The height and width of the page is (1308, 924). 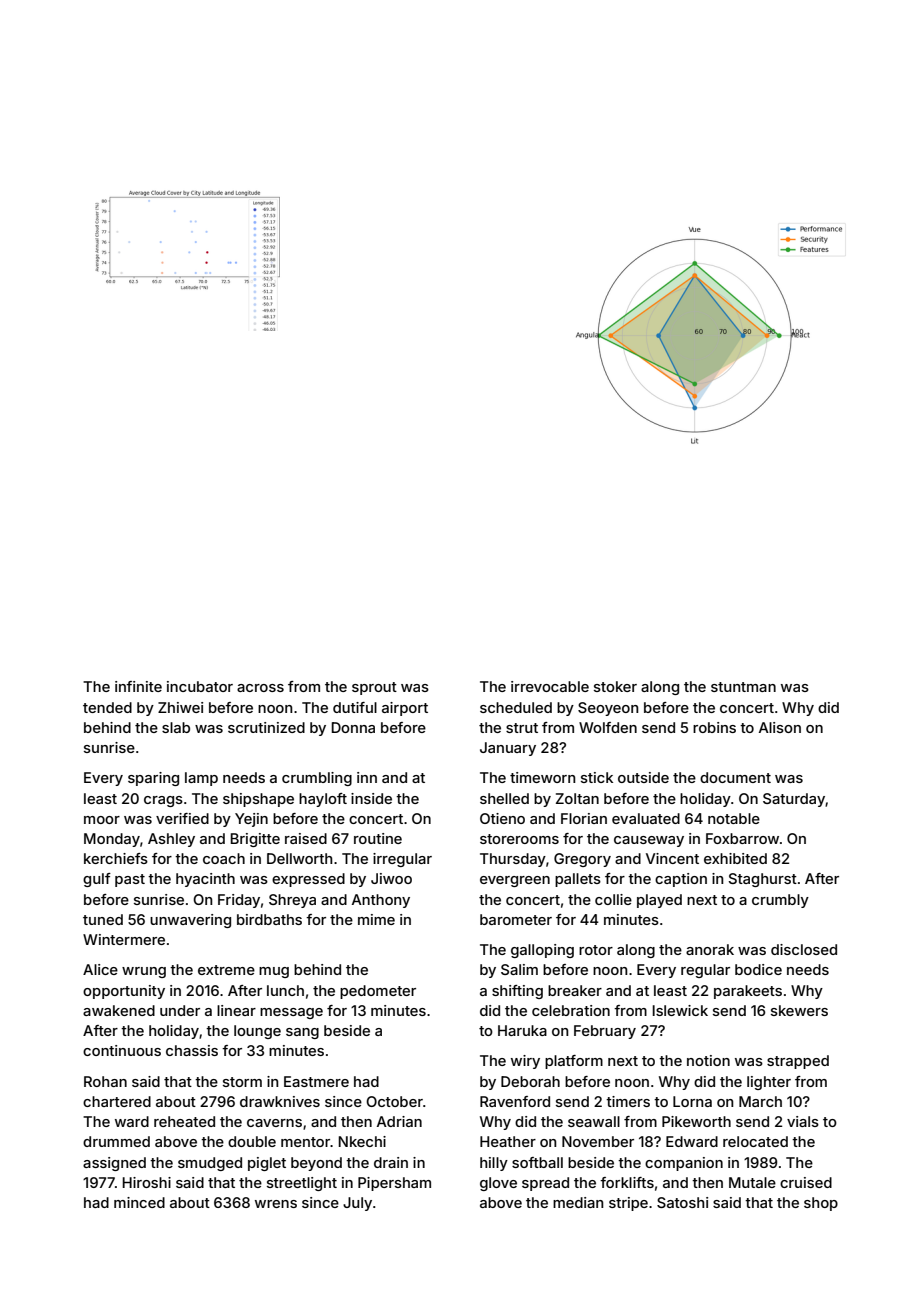 I want to click on sprout, so click(x=374, y=688).
